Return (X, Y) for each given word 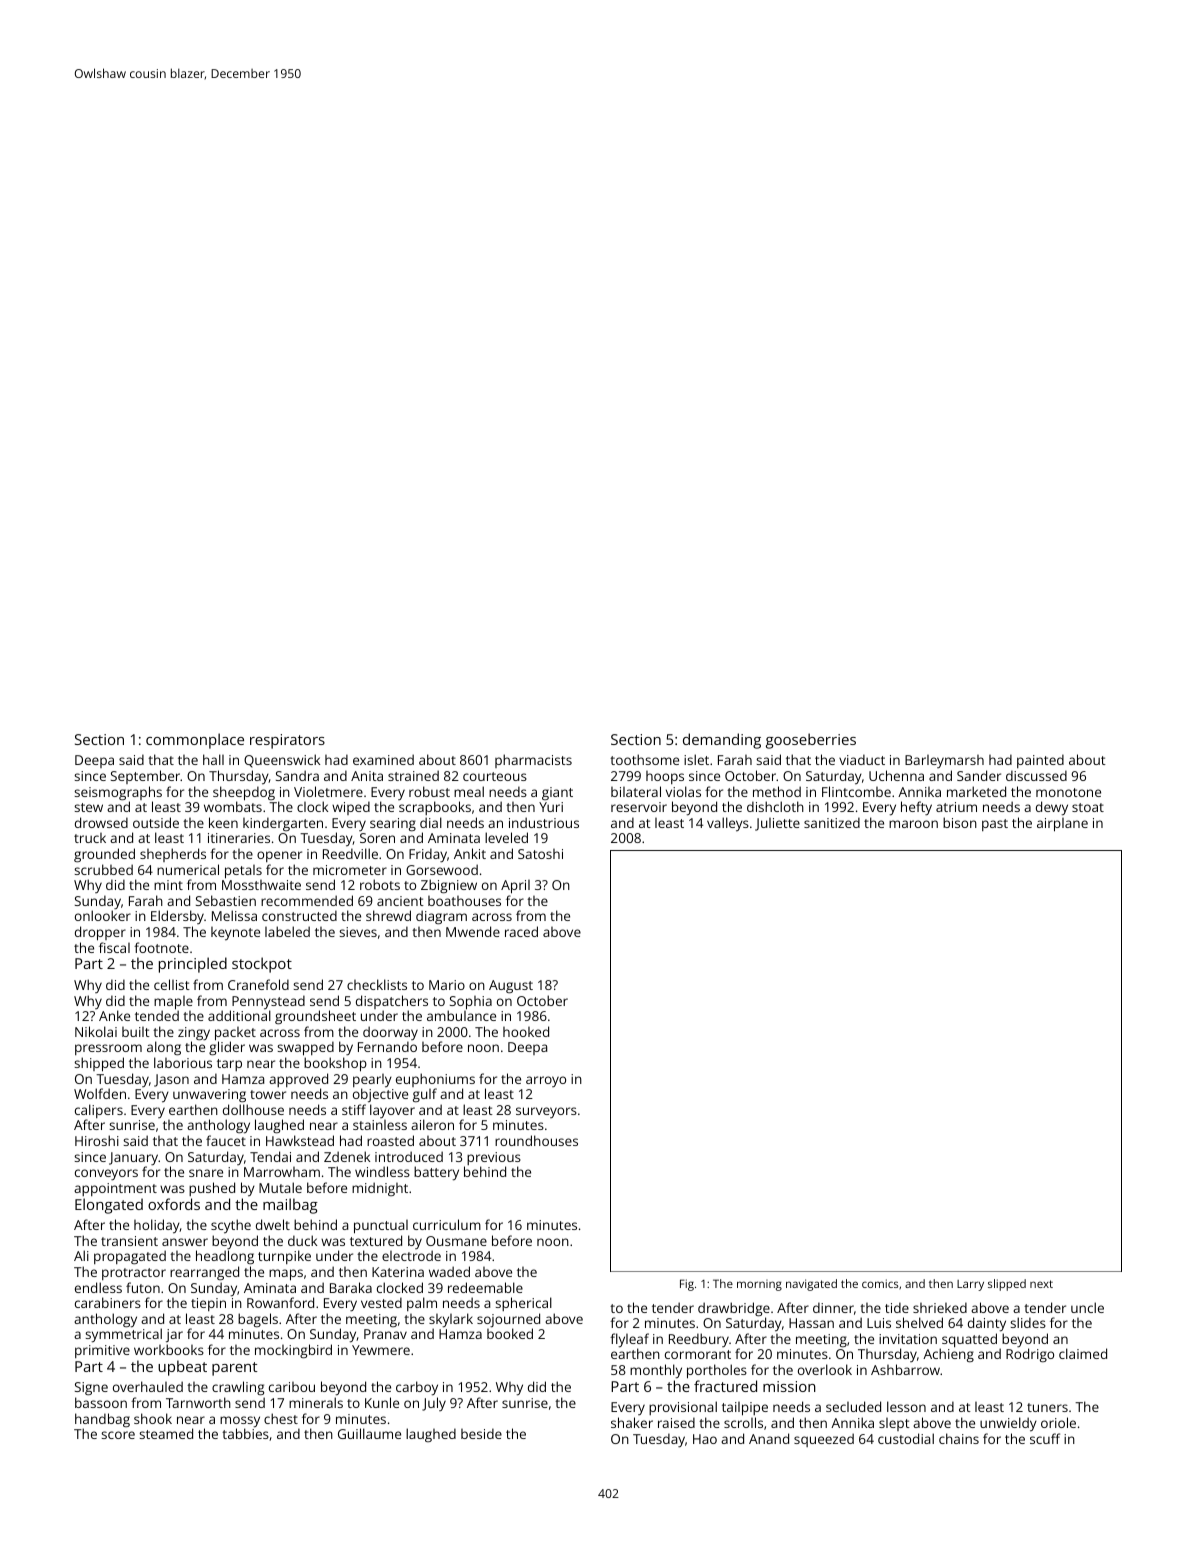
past (995, 825)
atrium (956, 807)
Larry (970, 1285)
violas (683, 791)
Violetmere (328, 791)
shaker (632, 1422)
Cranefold (258, 984)
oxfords (174, 1204)
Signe (91, 1388)
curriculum (447, 1224)
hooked (526, 1031)
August (511, 986)
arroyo (546, 1081)
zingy (194, 1034)
